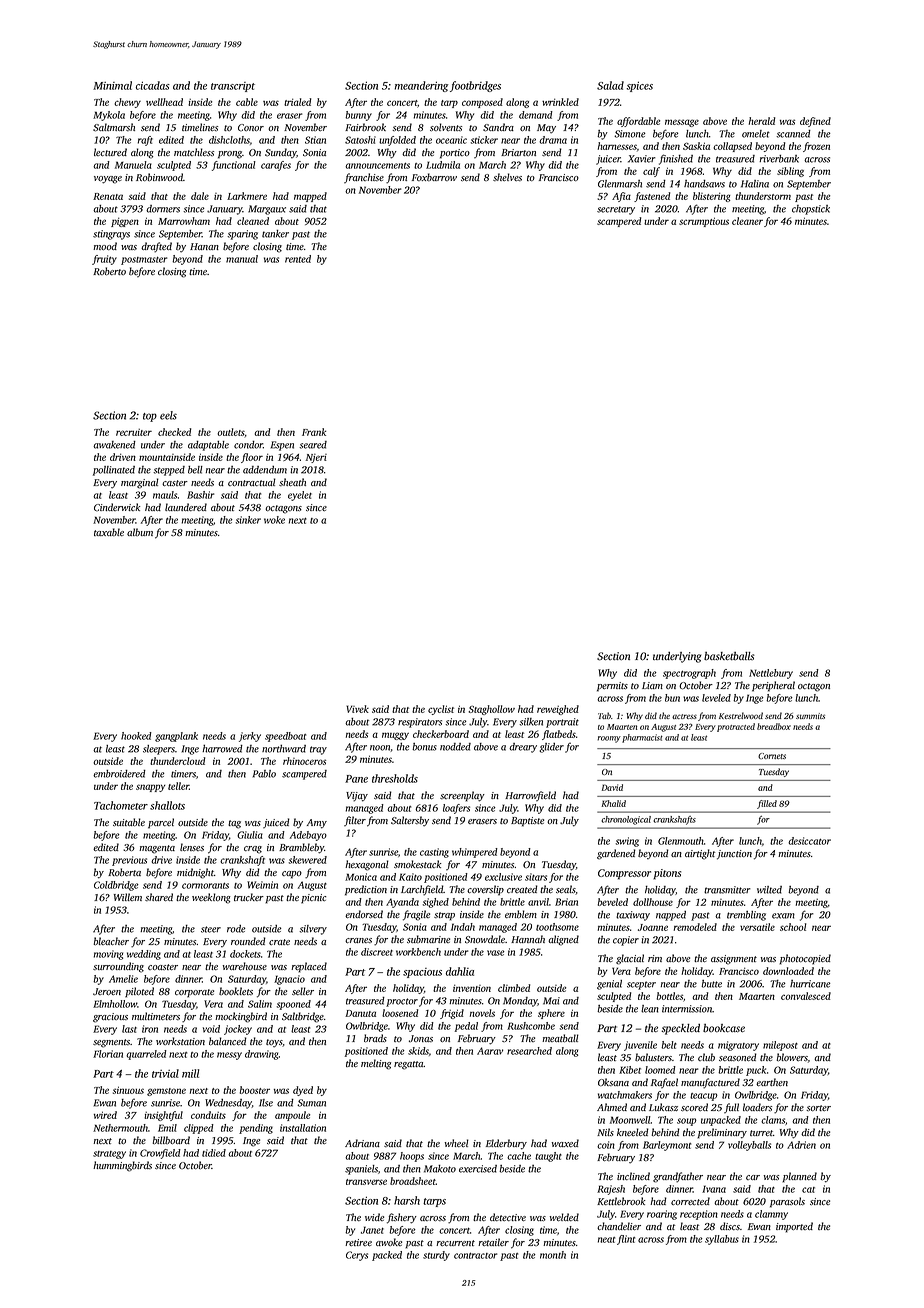 This screenshot has height=1308, width=924. I want to click on herald, so click(762, 121).
